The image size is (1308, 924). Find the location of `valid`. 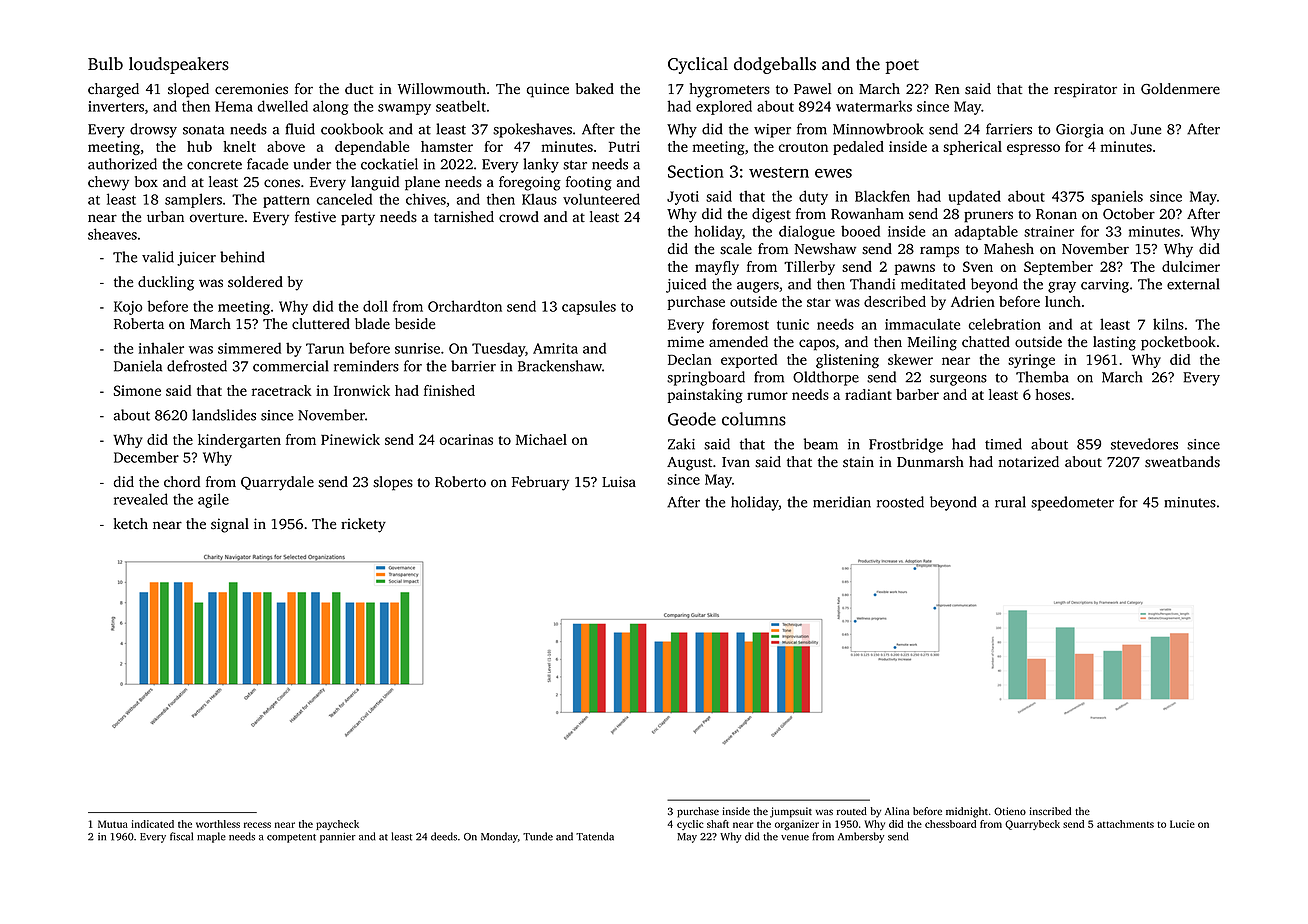

valid is located at coordinates (158, 257).
